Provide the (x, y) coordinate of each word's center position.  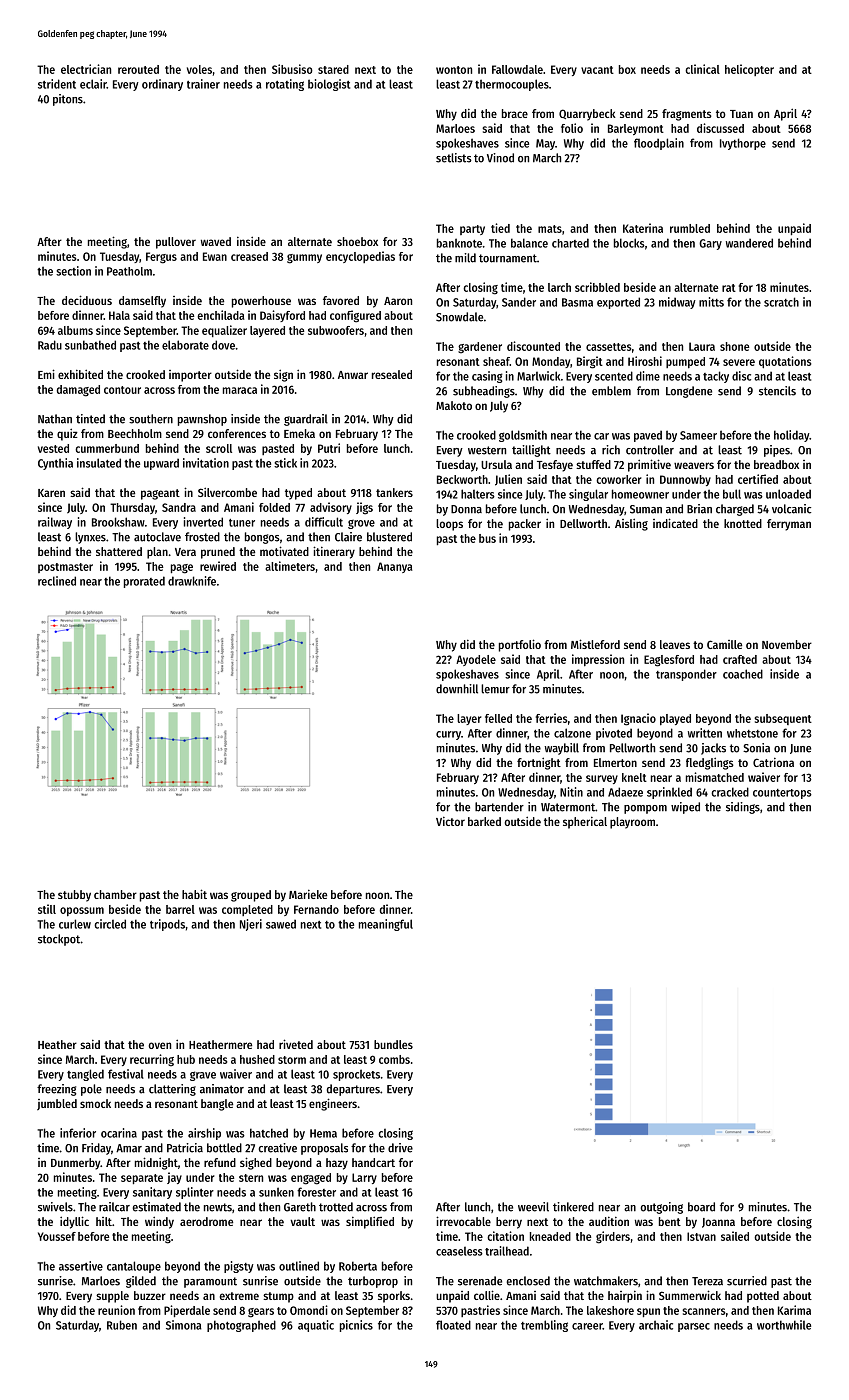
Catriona (773, 762)
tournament (508, 258)
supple (112, 1297)
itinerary (334, 552)
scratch (781, 302)
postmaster (65, 568)
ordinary (162, 85)
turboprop (373, 1282)
